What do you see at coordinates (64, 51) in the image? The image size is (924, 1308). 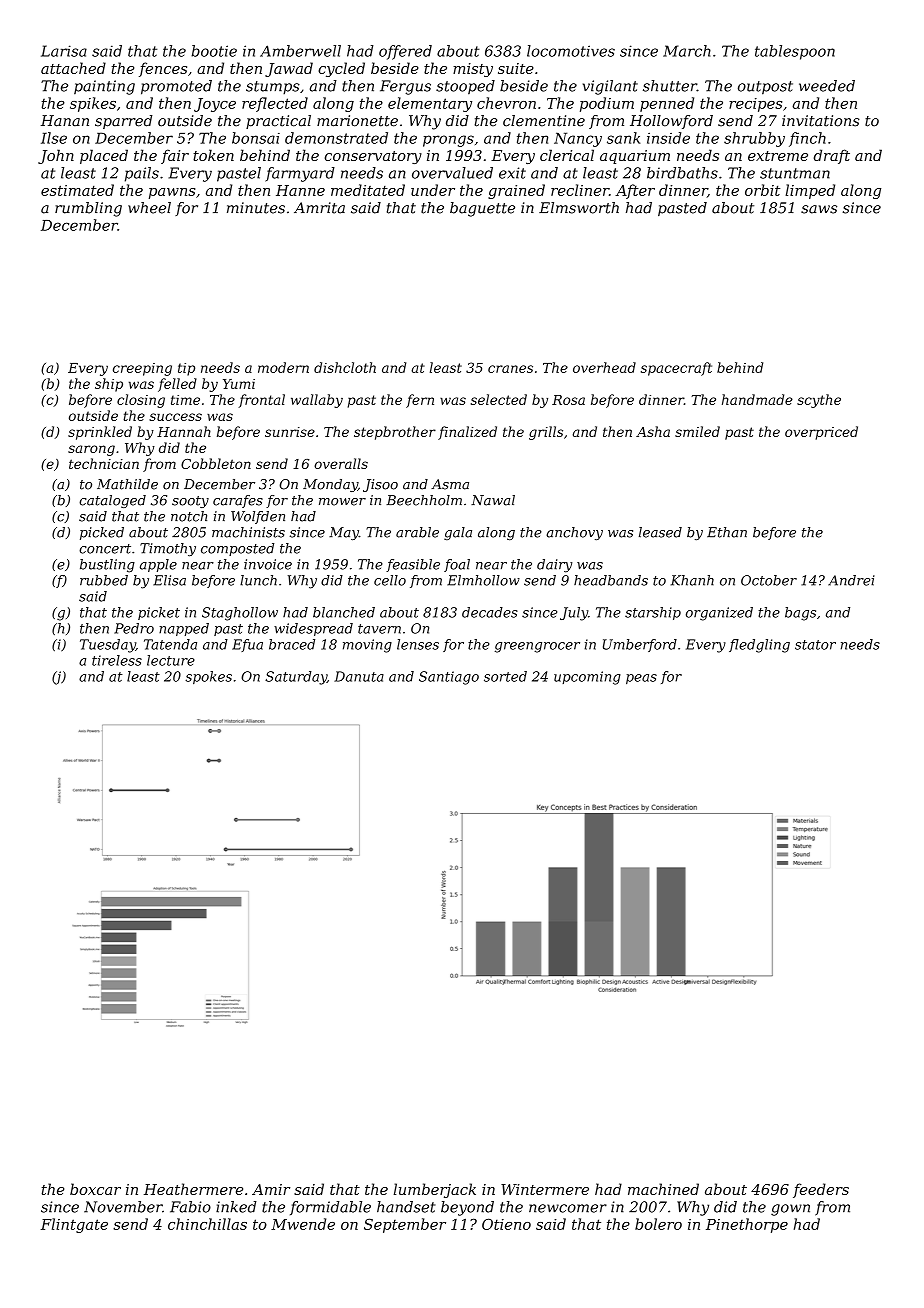 I see `Larisa` at bounding box center [64, 51].
